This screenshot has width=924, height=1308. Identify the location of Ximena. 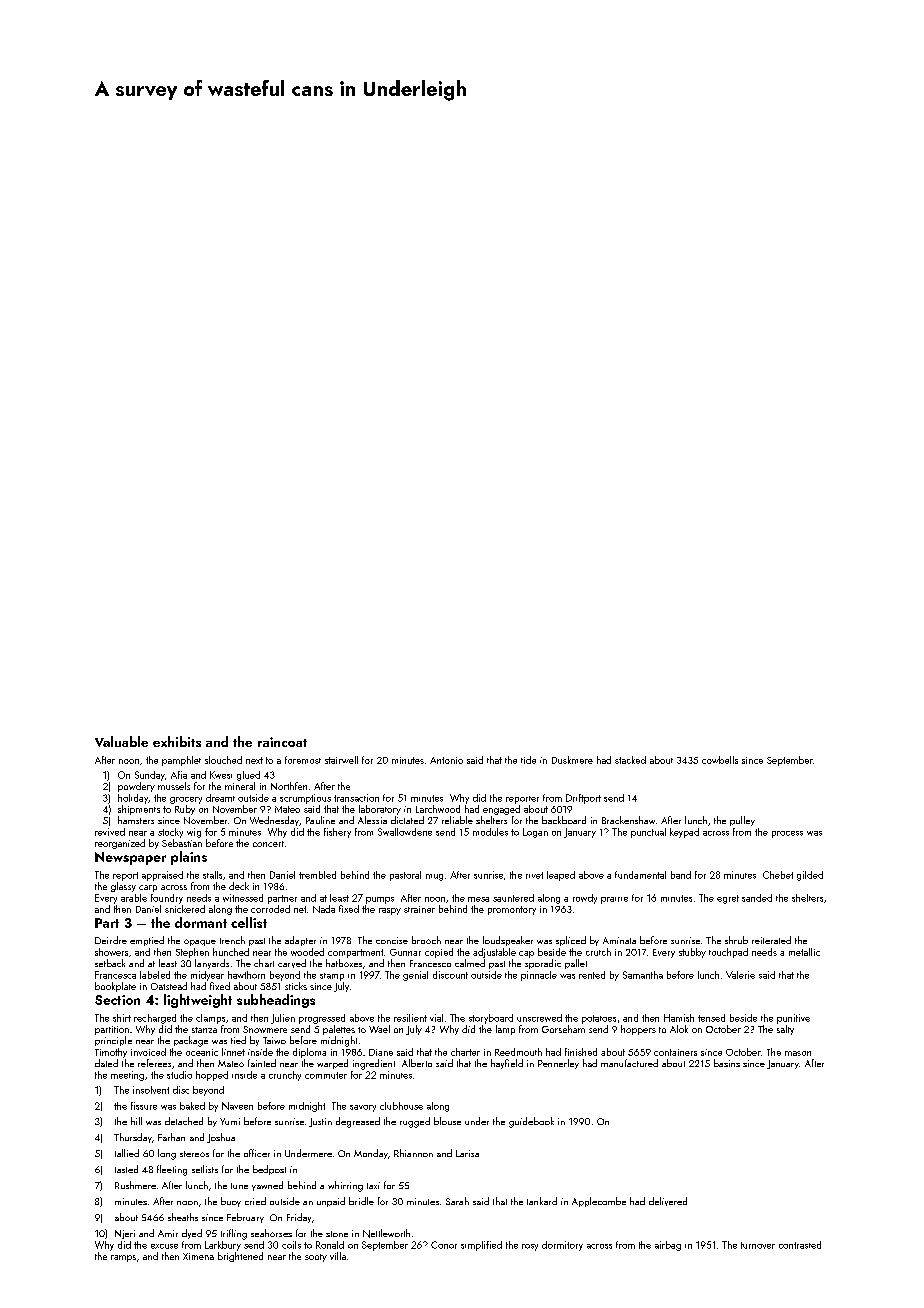
(198, 1256).
